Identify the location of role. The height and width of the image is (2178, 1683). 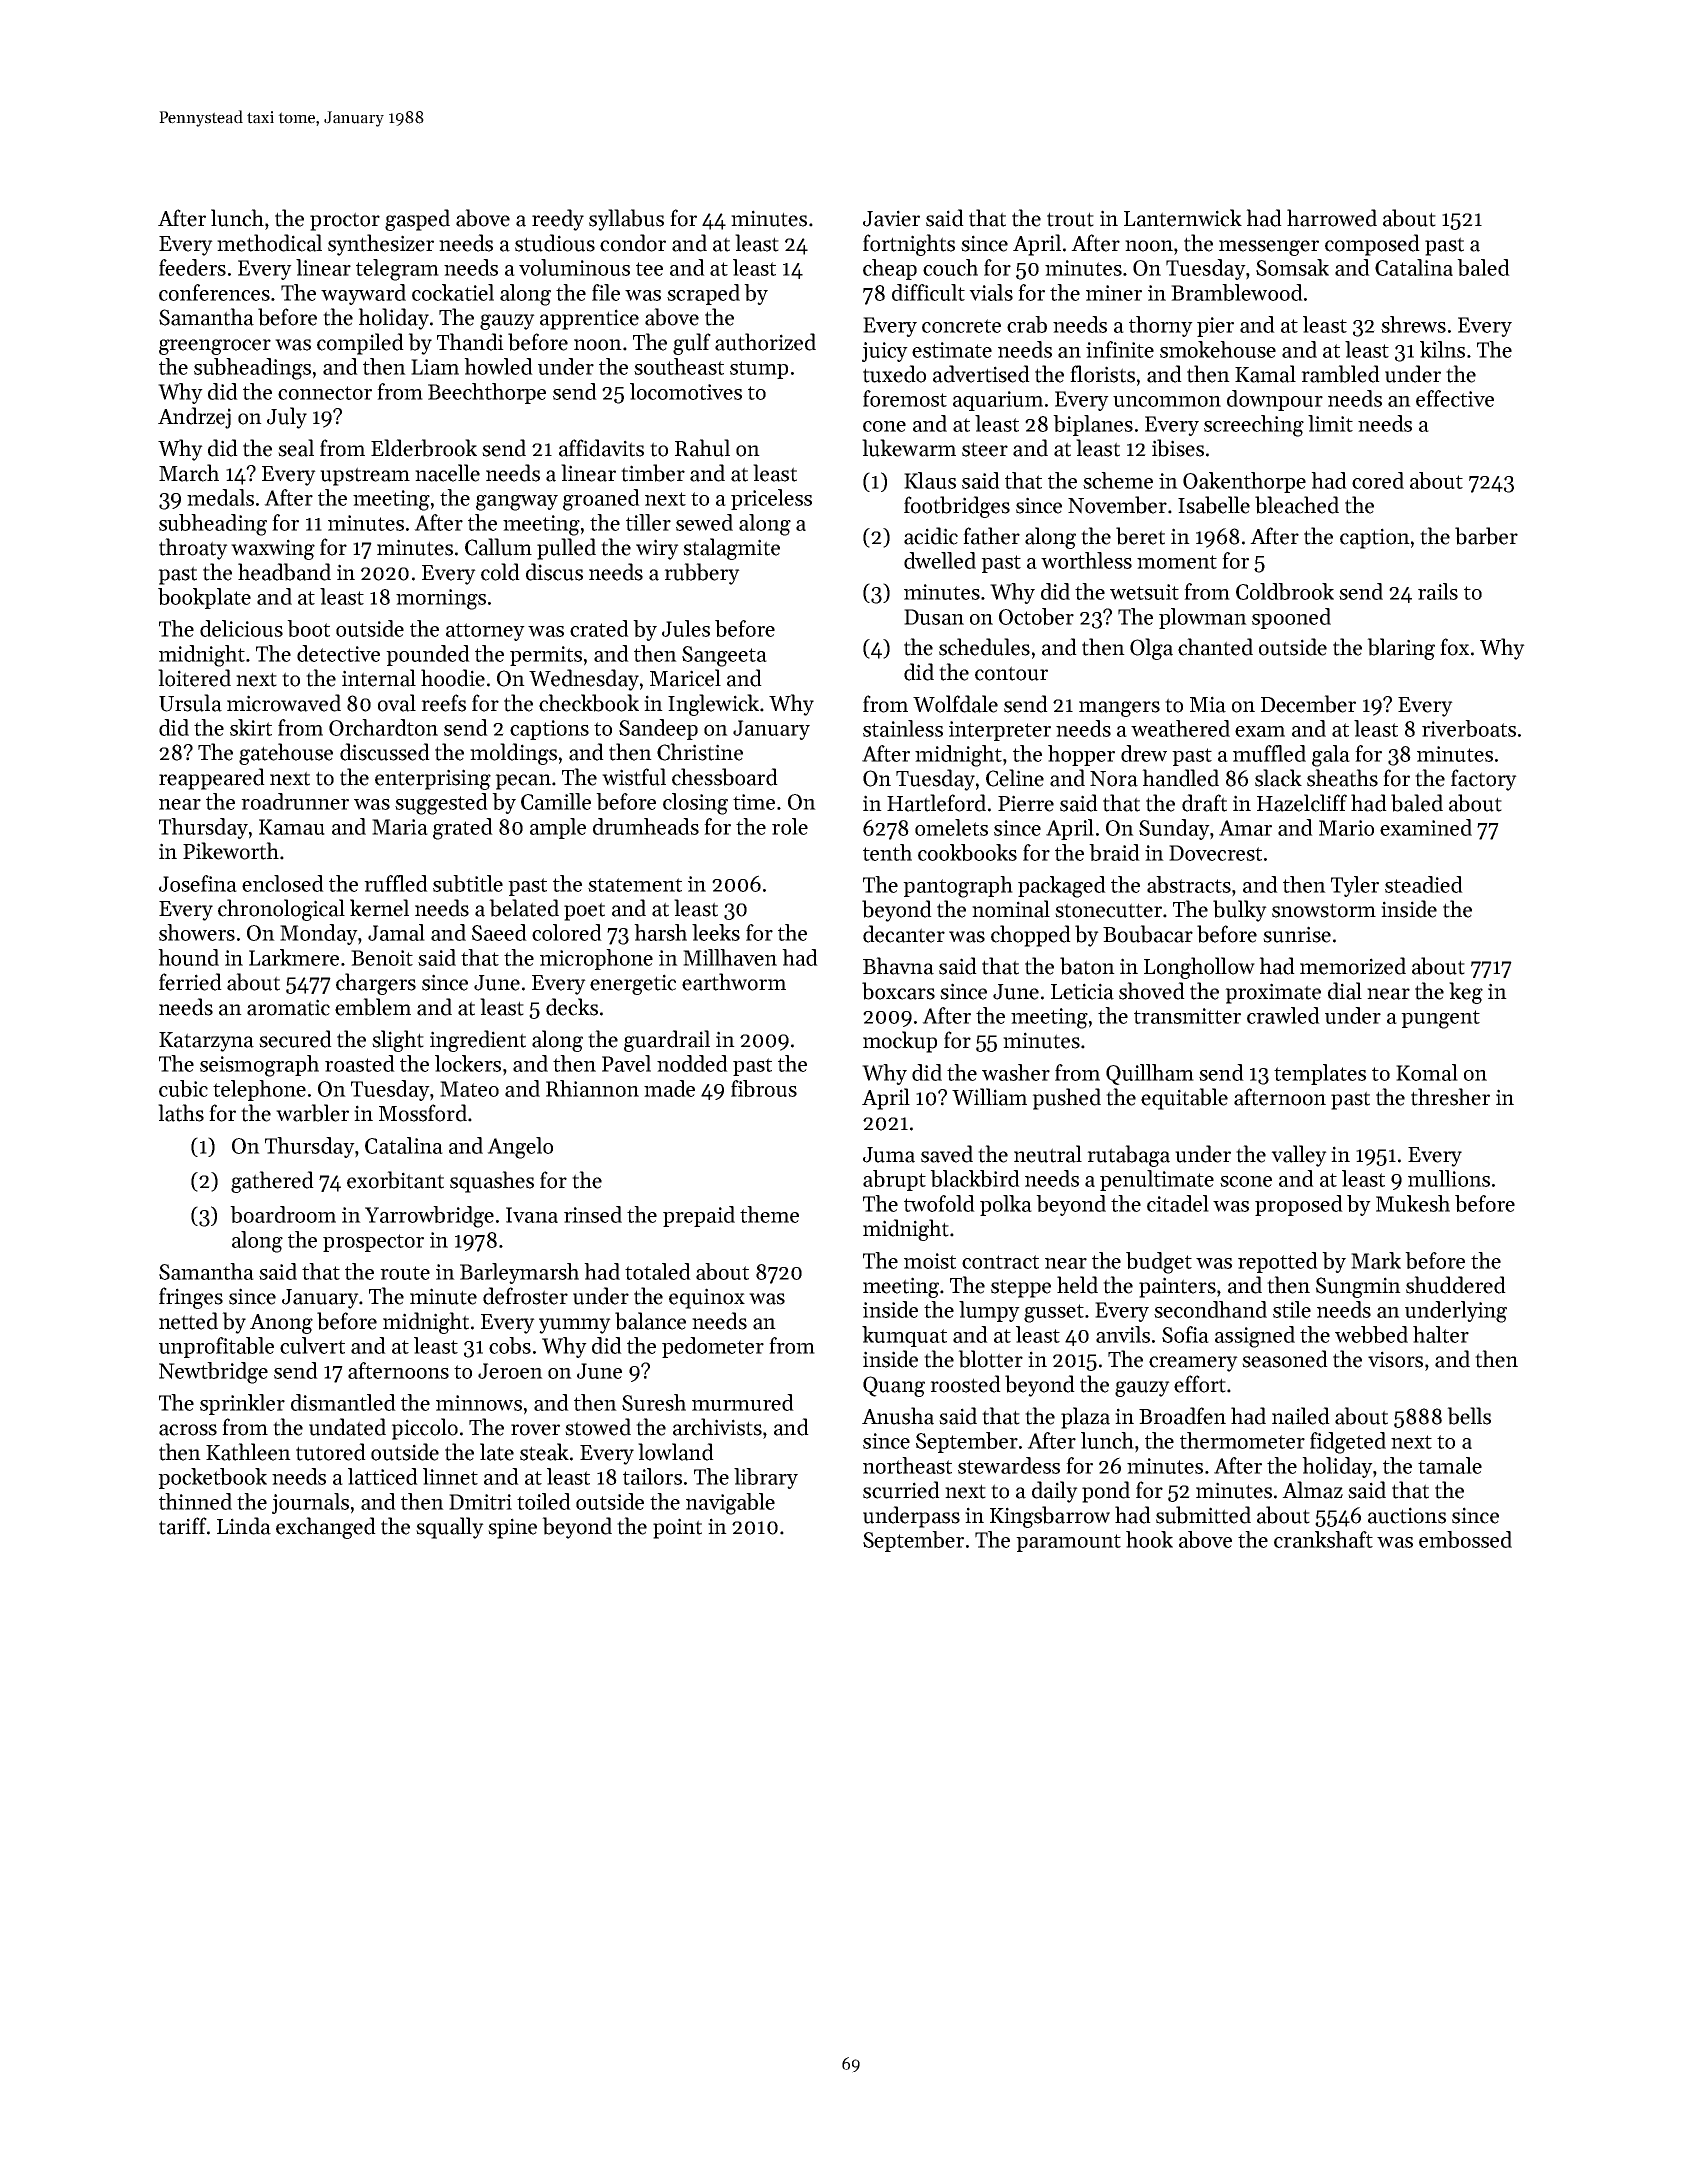
(790, 826).
